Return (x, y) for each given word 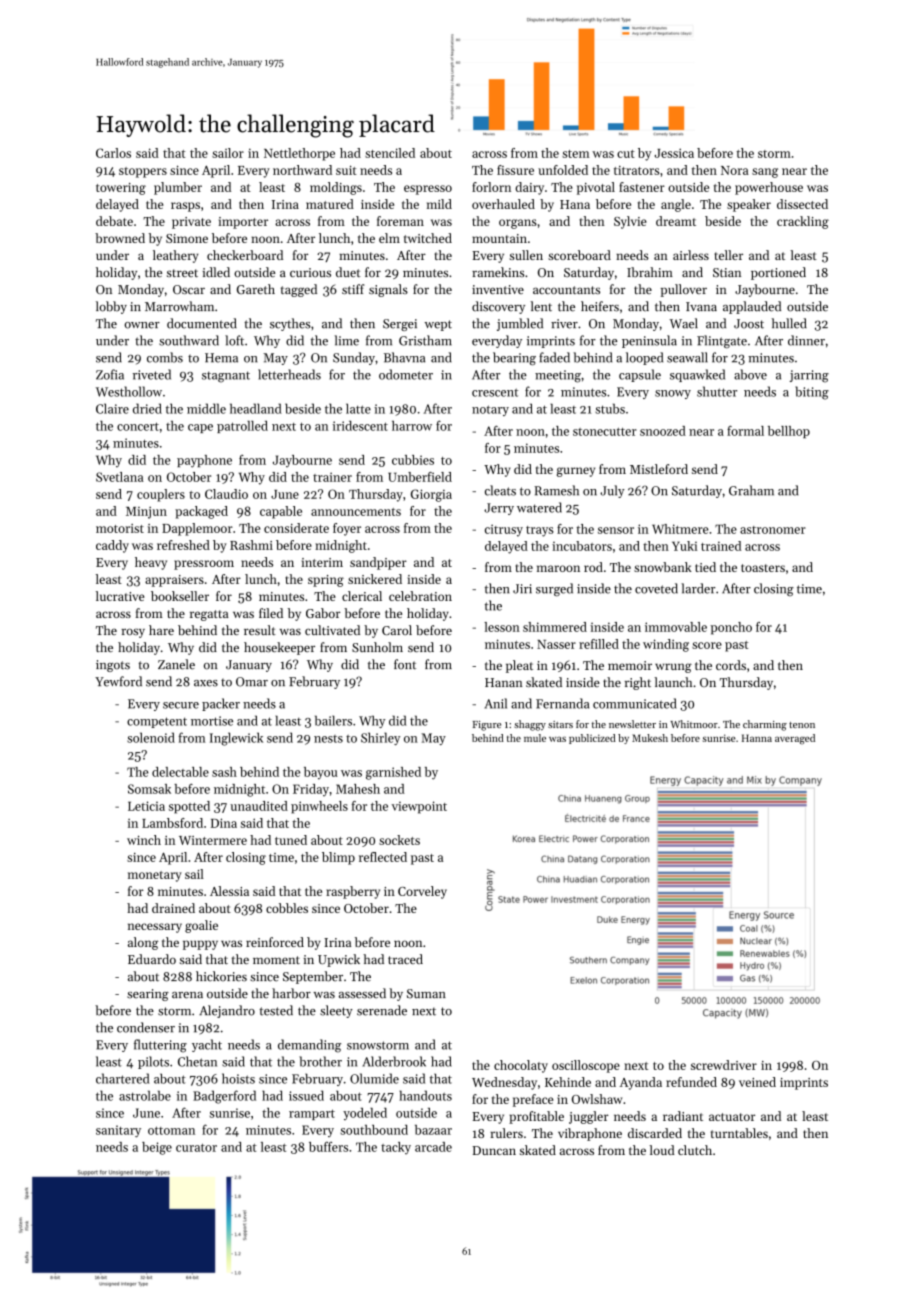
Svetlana (120, 477)
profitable (536, 1117)
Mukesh (650, 738)
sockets (399, 840)
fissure (515, 170)
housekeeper (279, 648)
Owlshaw (597, 1099)
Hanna (757, 738)
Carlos (113, 153)
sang (765, 173)
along (143, 943)
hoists (238, 1078)
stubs (610, 408)
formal (745, 430)
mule (535, 738)
